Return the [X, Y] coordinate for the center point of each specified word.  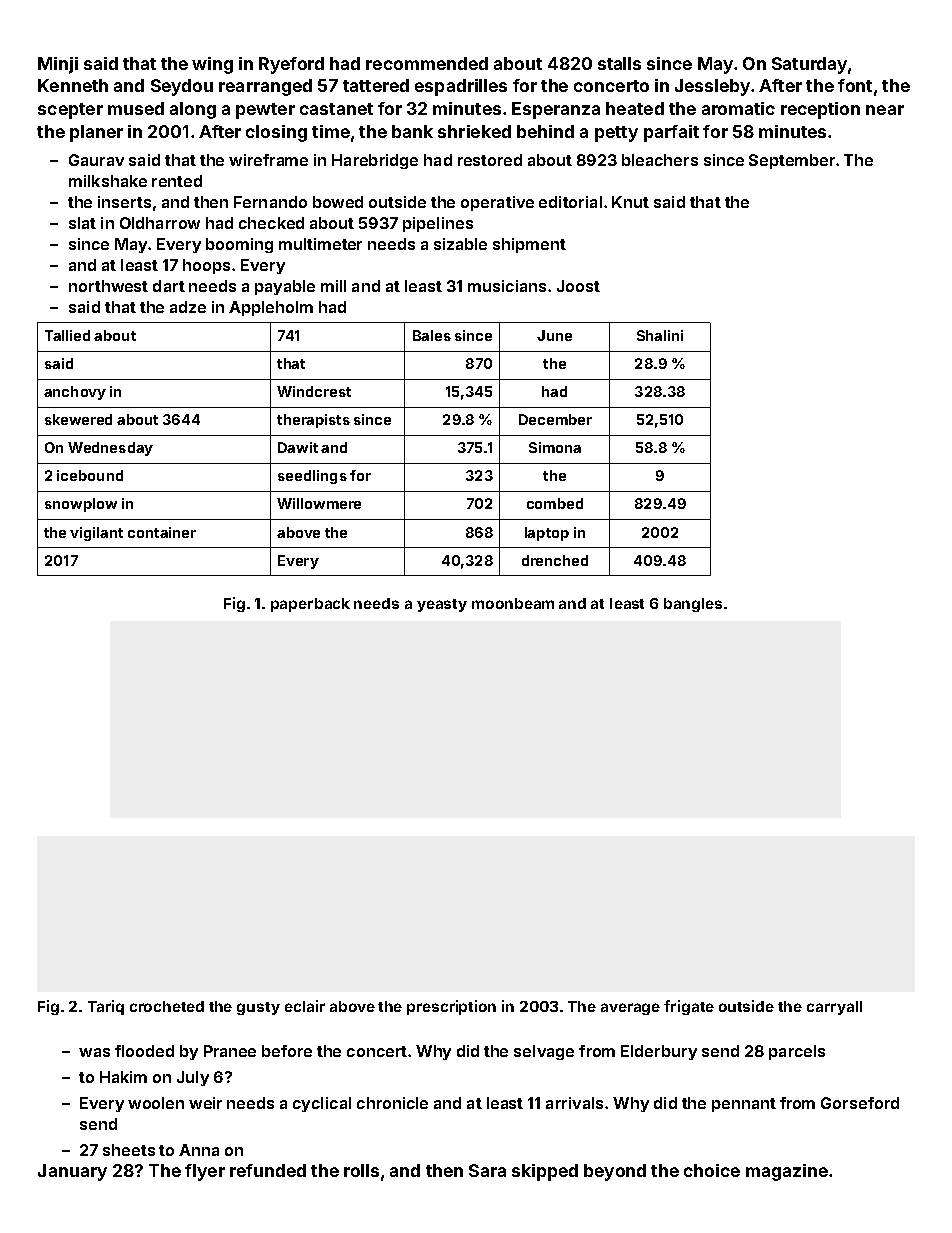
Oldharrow [160, 223]
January [72, 1172]
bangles [693, 605]
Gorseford [860, 1103]
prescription [451, 1007]
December [555, 419]
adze [188, 307]
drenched [555, 560]
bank [412, 131]
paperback [310, 605]
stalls [619, 63]
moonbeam [513, 603]
